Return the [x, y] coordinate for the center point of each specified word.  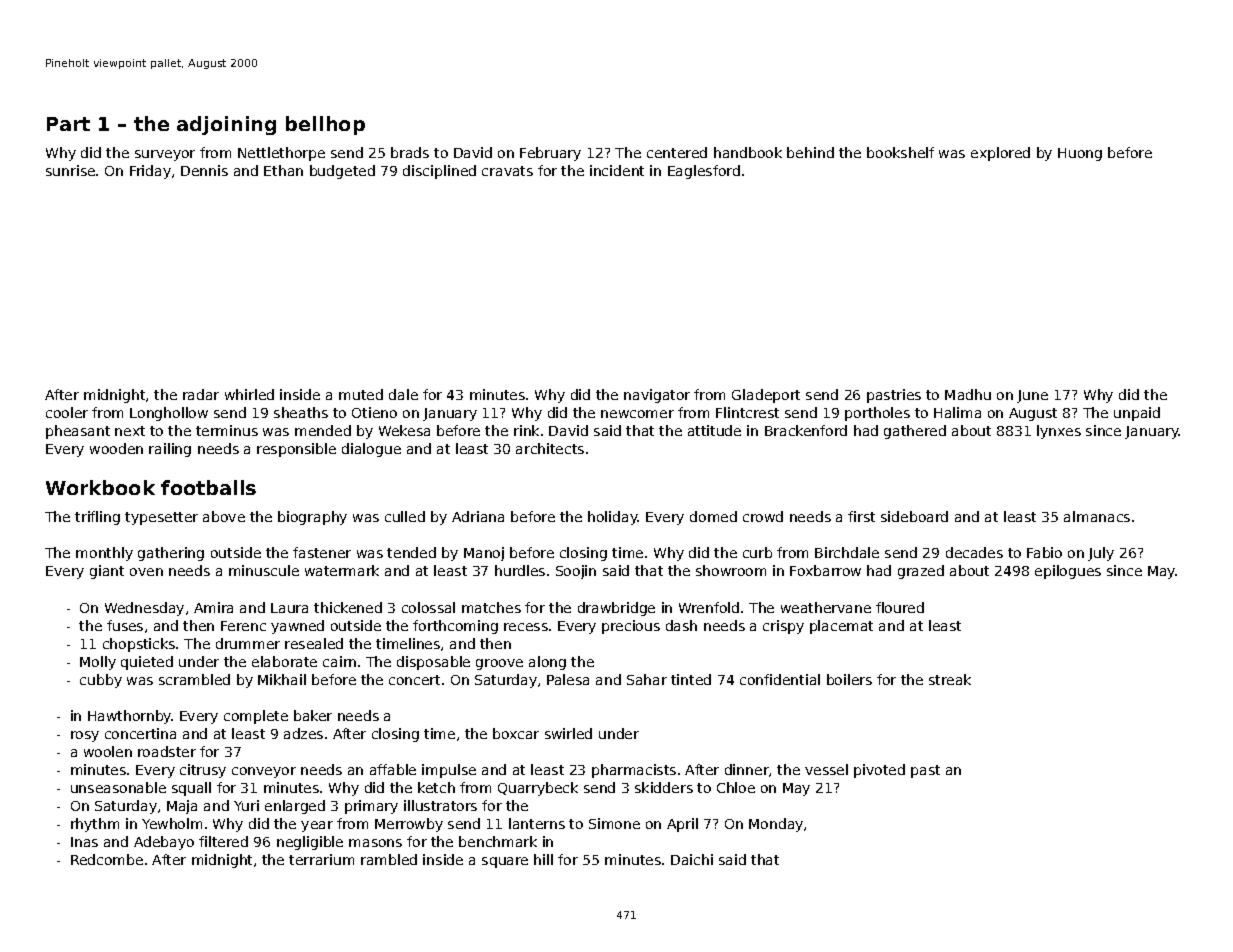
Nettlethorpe [281, 154]
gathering [171, 554]
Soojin [576, 572]
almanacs [1097, 516]
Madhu [968, 394]
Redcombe [107, 859]
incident [617, 170]
